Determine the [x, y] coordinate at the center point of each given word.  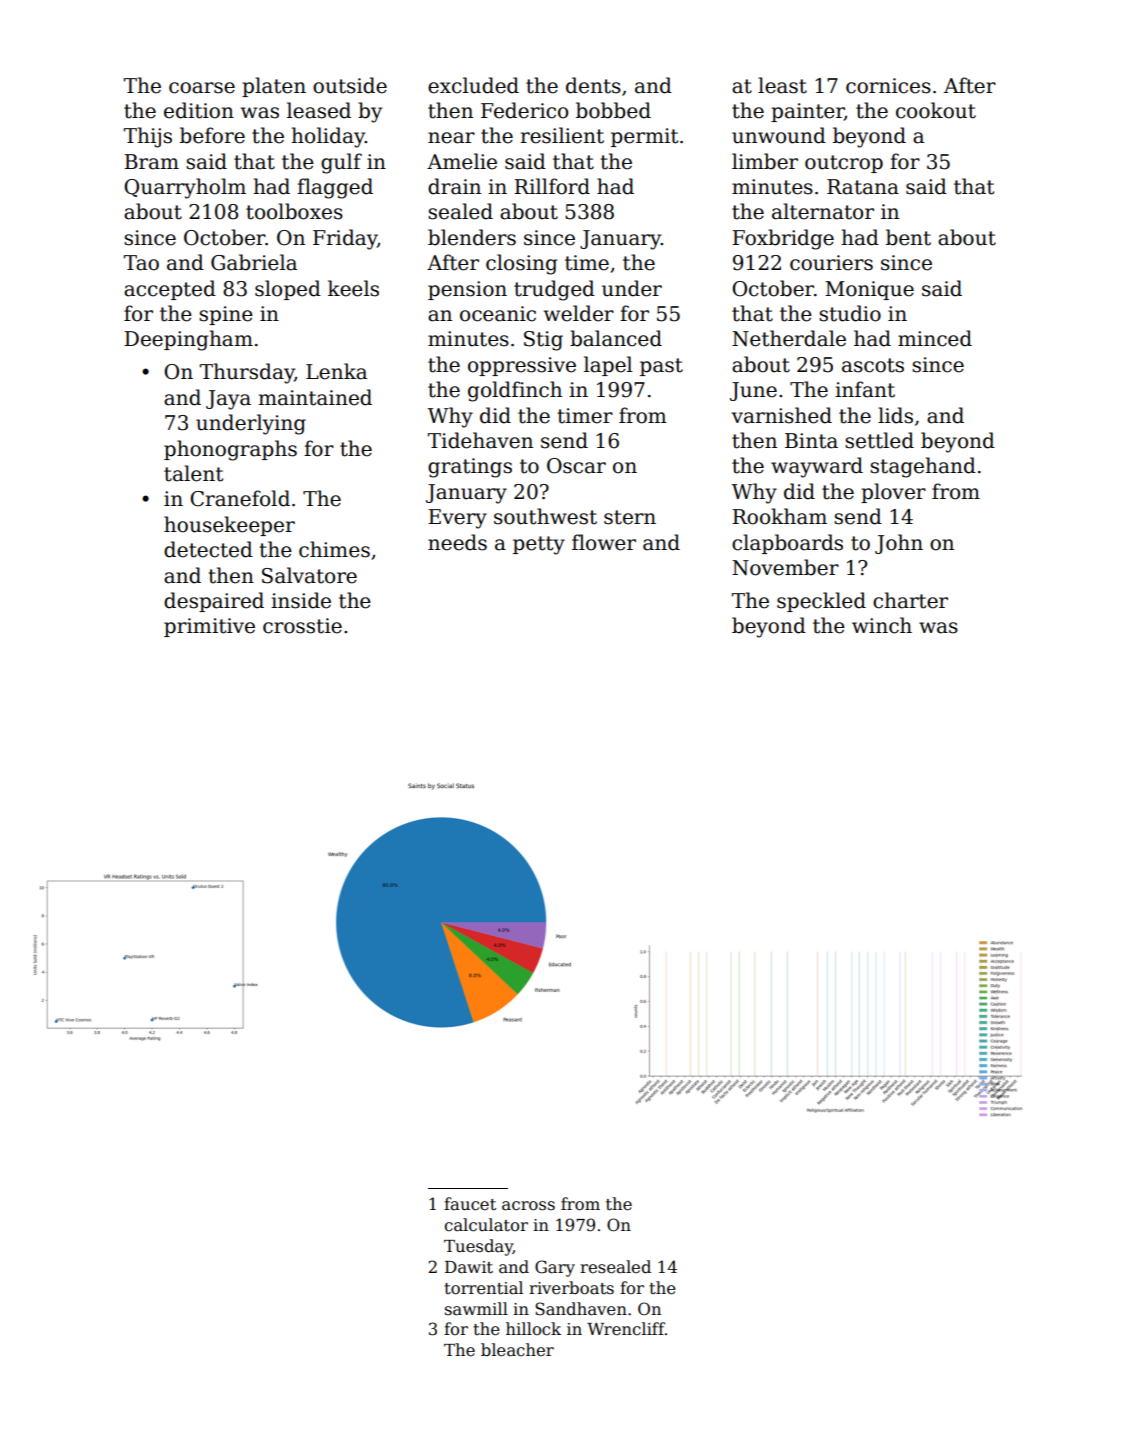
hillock [533, 1329]
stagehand [923, 467]
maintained [315, 397]
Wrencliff [626, 1329]
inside [301, 600]
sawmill [476, 1309]
